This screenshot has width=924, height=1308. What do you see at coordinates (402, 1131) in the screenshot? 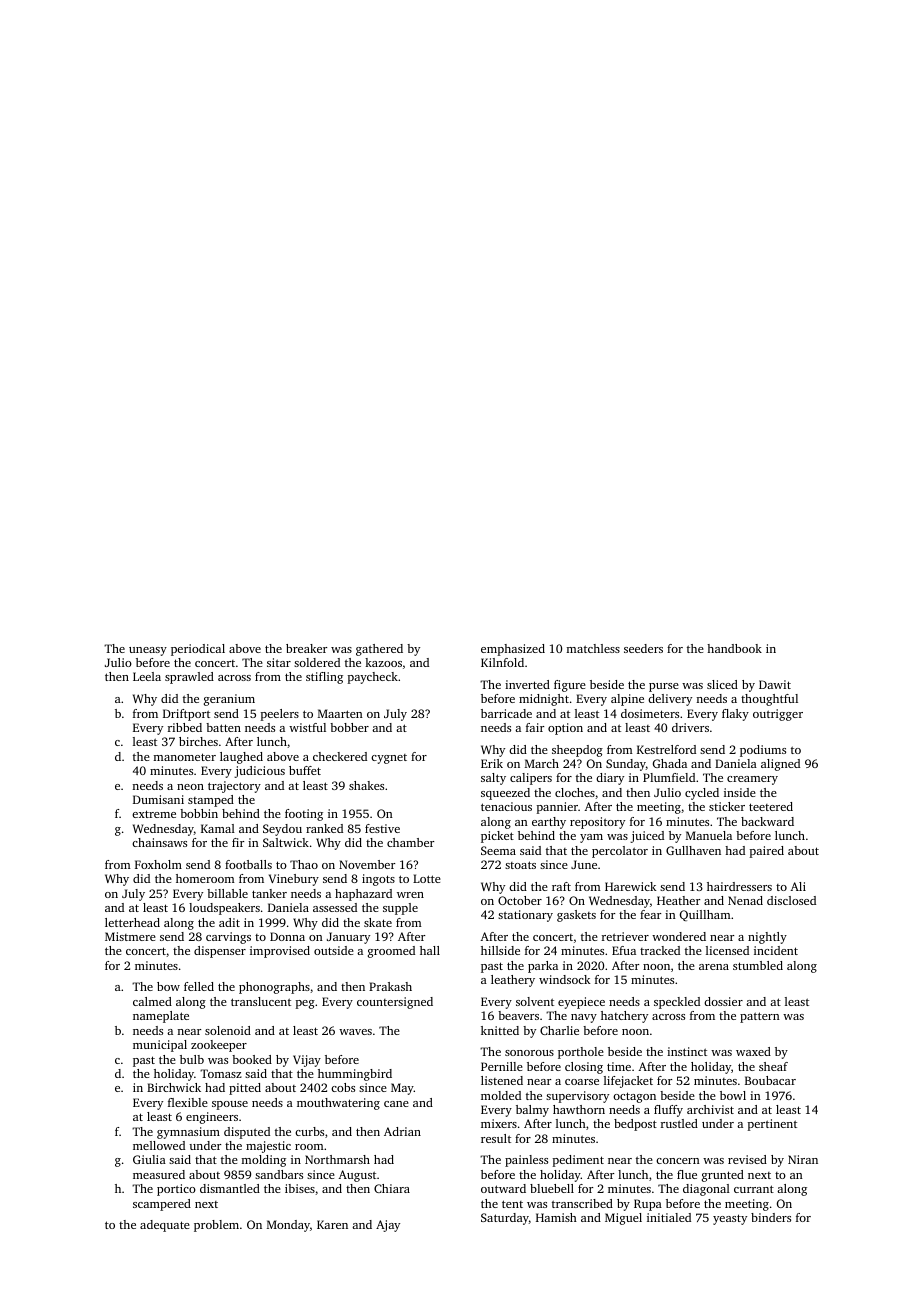
I see `Adrian` at bounding box center [402, 1131].
